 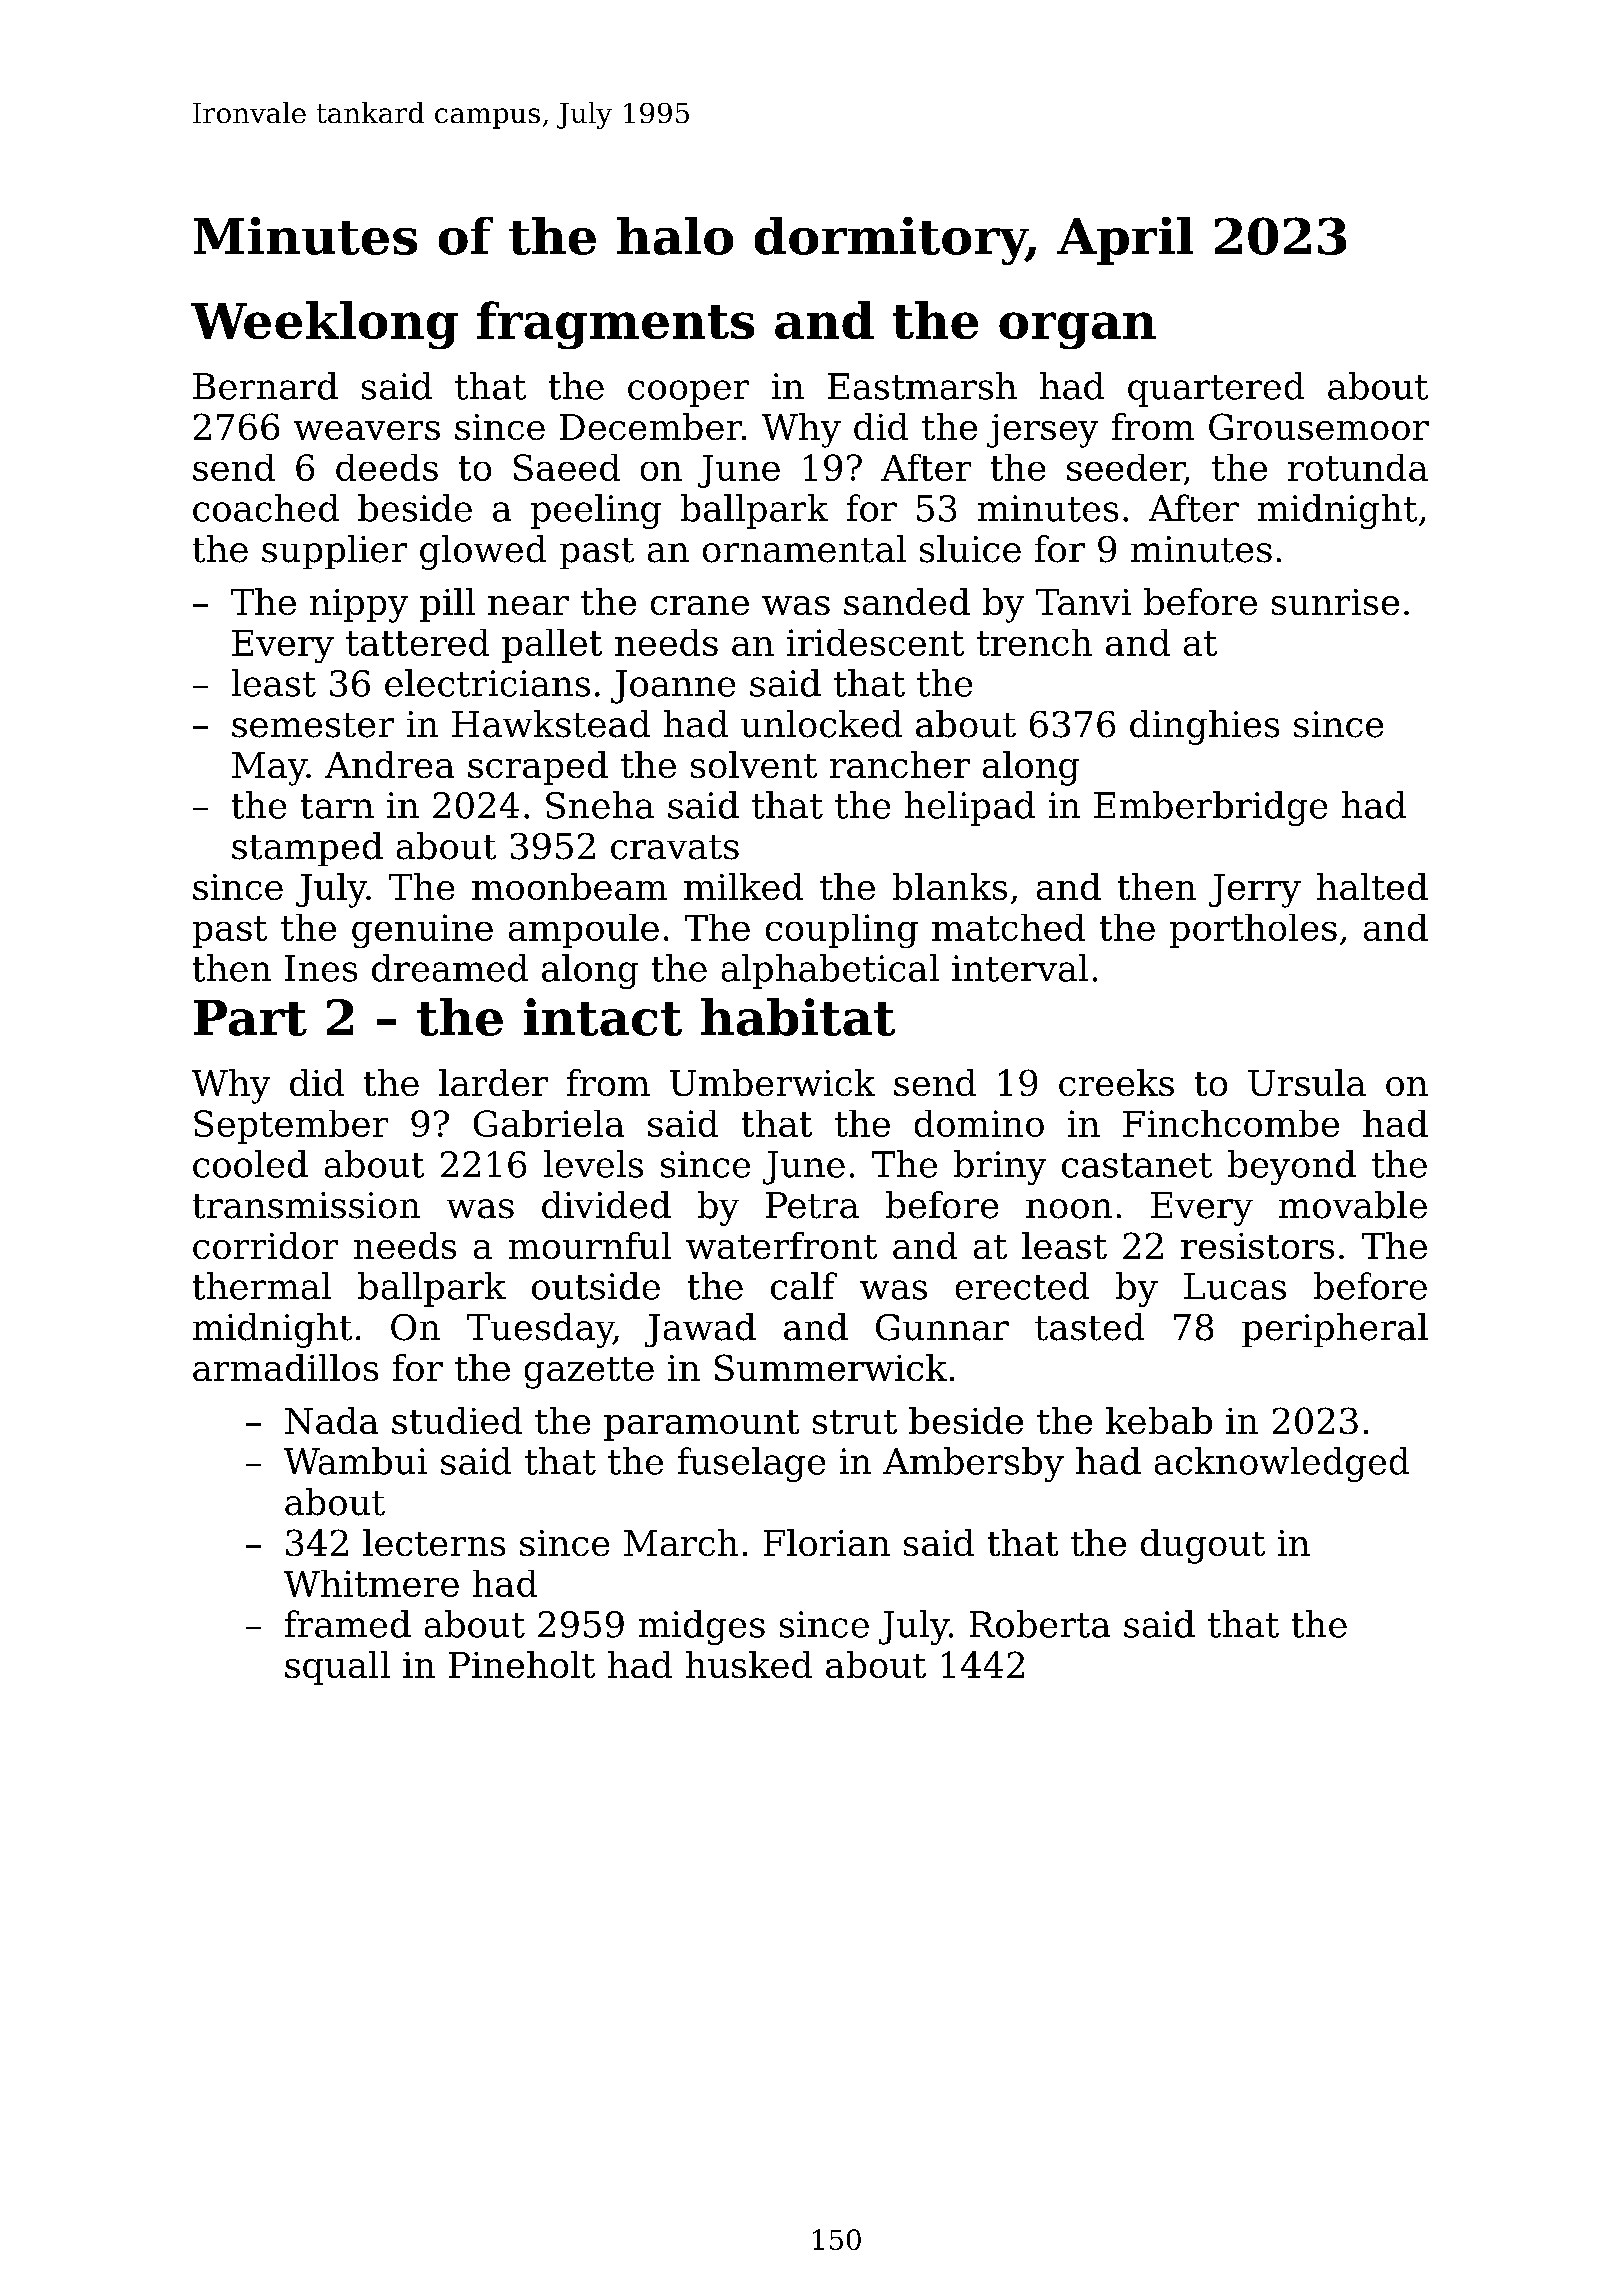 What do you see at coordinates (1077, 330) in the image?
I see `organ` at bounding box center [1077, 330].
